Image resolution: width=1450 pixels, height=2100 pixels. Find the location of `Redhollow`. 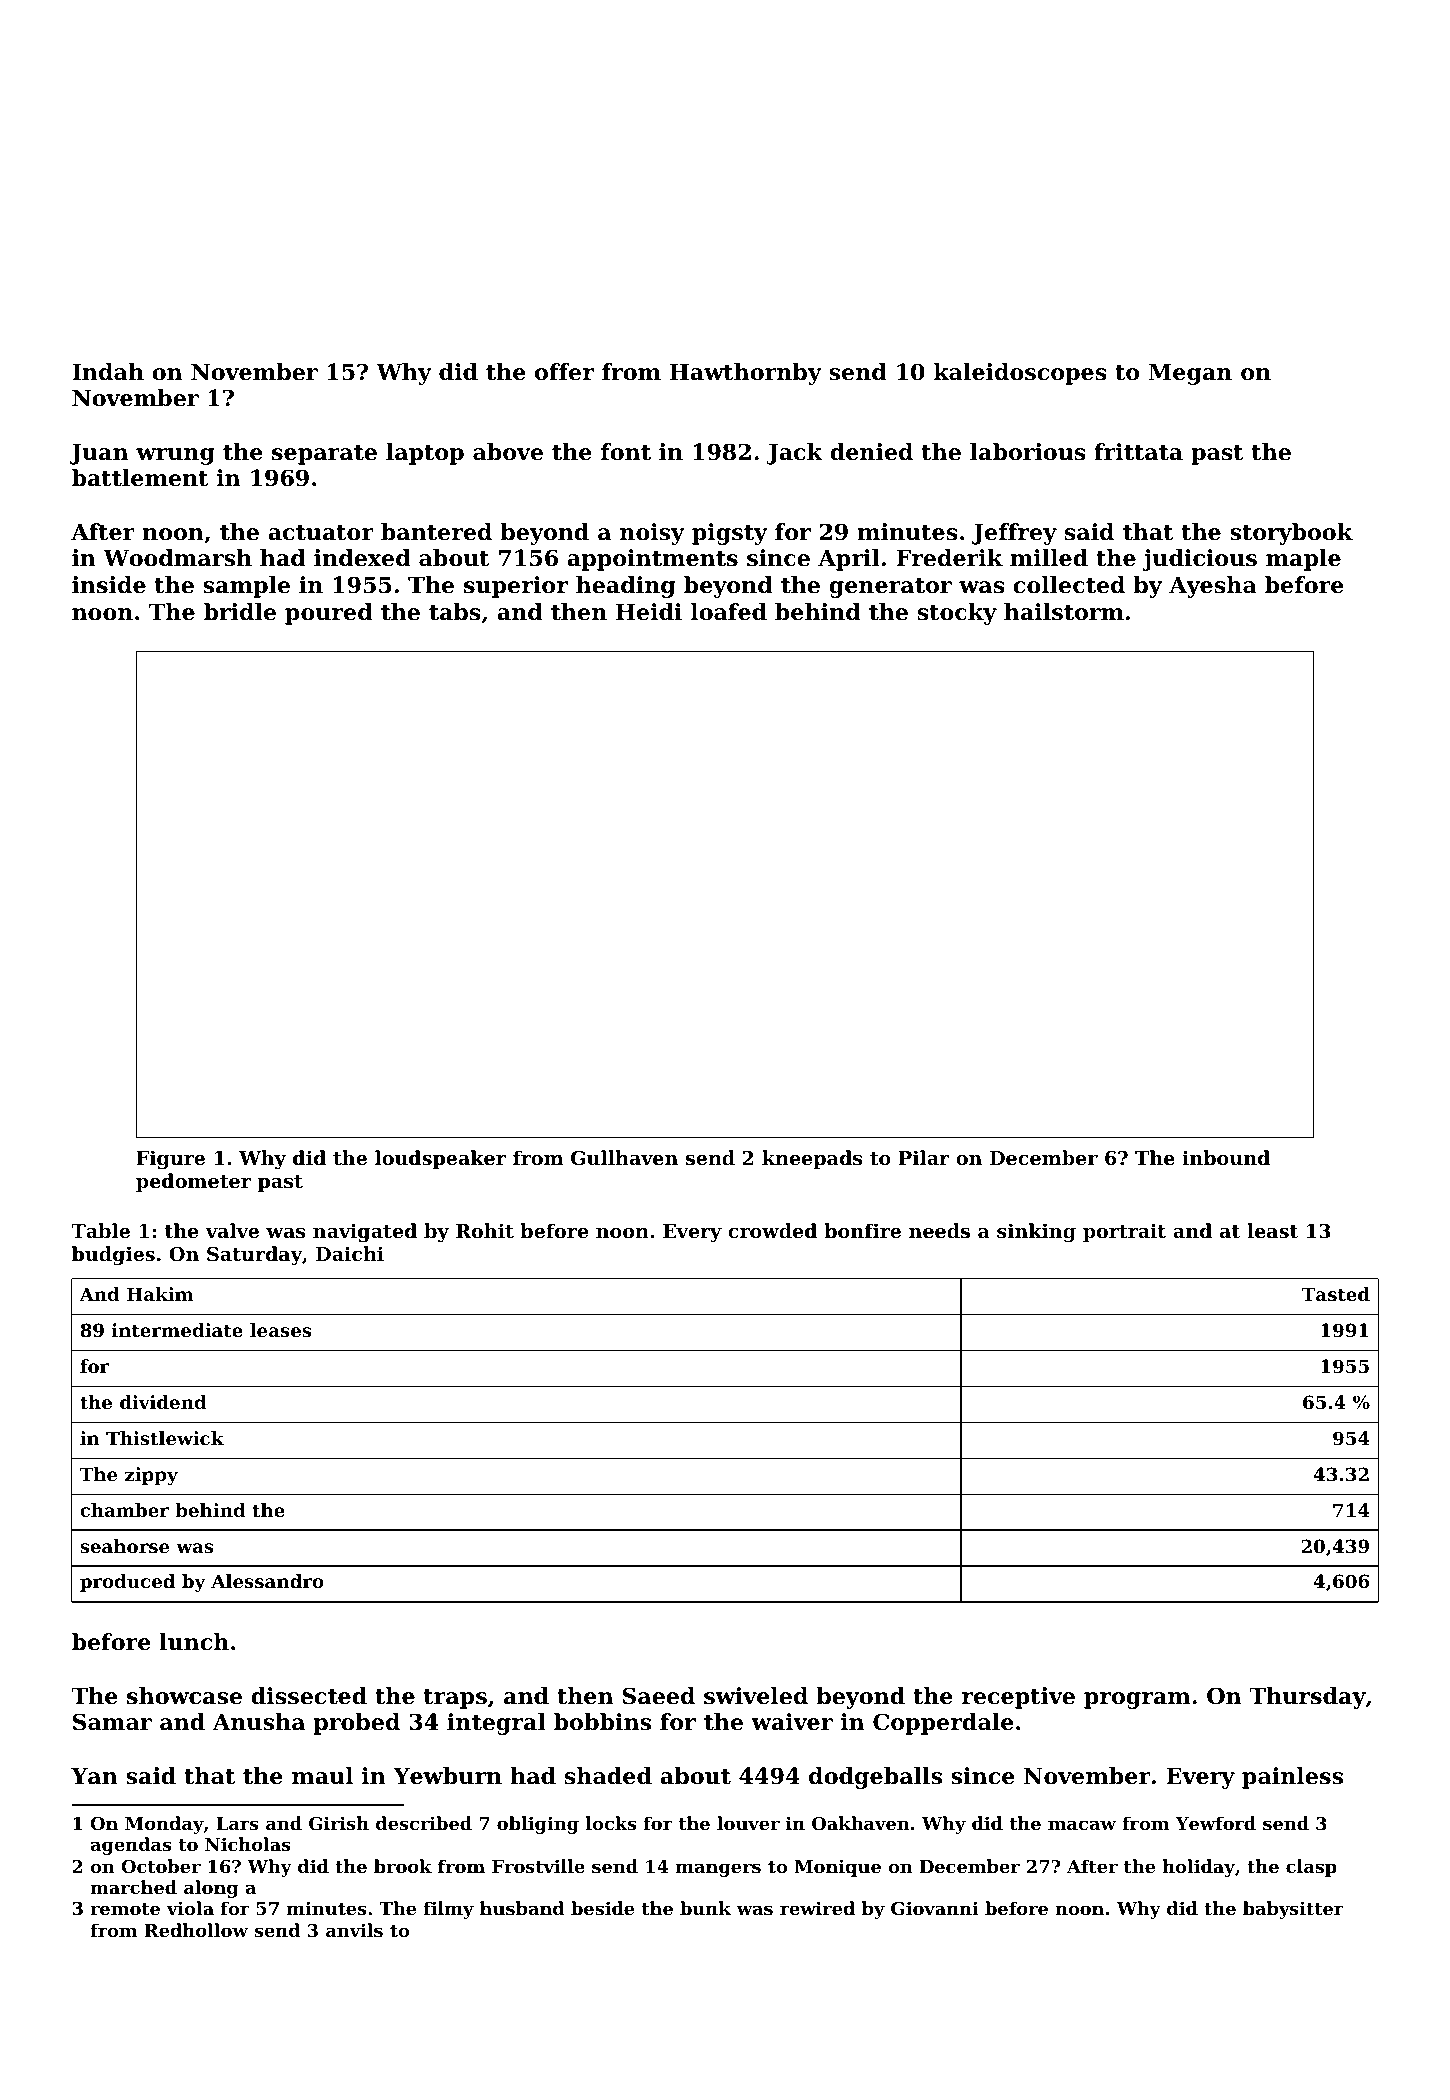

Redhollow is located at coordinates (196, 1930).
